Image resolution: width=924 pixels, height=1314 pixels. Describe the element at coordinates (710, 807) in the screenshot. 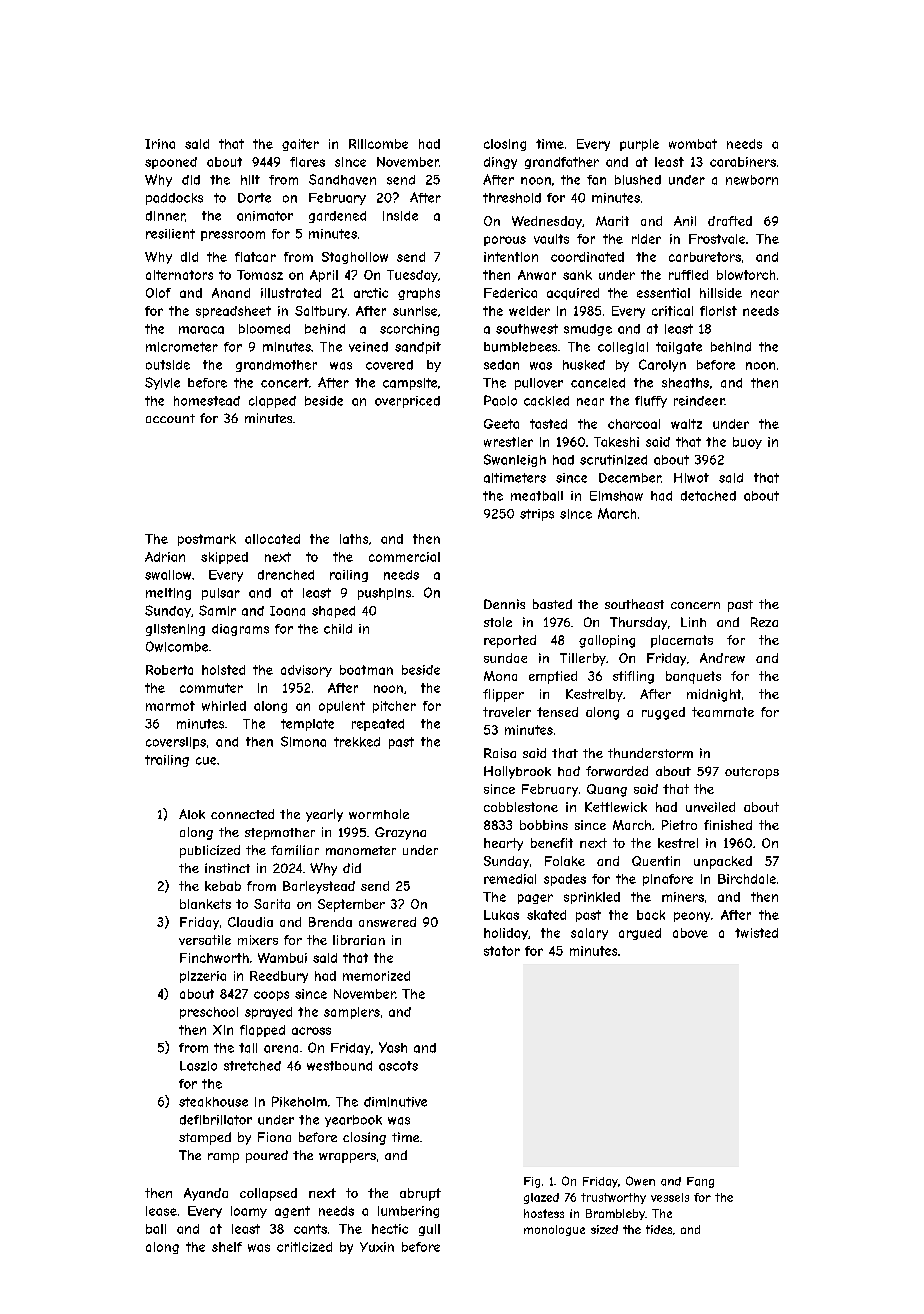

I see `unveiled` at that location.
